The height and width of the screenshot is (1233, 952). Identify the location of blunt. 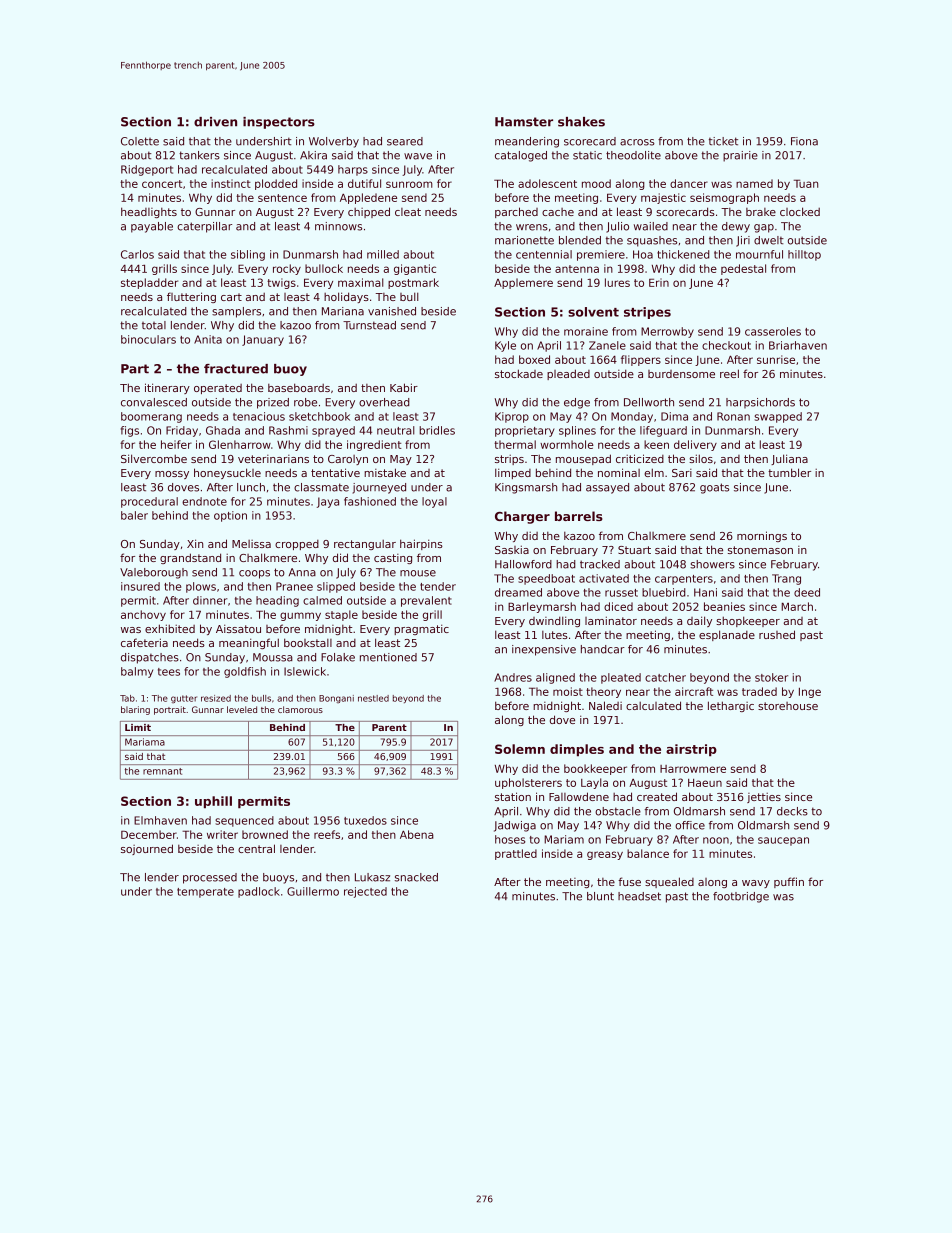
(600, 896).
